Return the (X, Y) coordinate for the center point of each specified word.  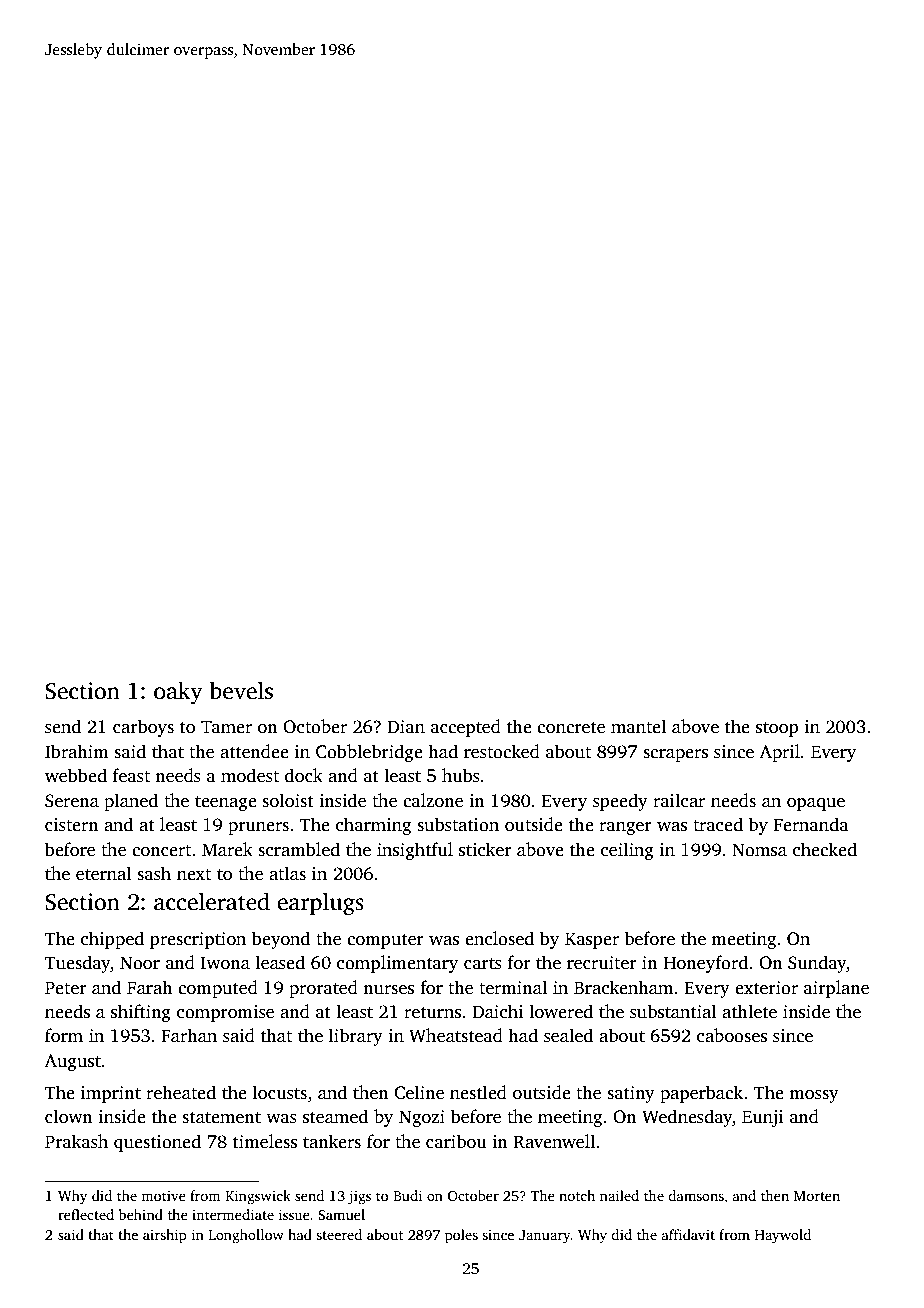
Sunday (817, 964)
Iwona (225, 963)
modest (250, 775)
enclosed (499, 938)
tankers (332, 1141)
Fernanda (811, 824)
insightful (415, 851)
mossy (814, 1096)
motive (163, 1195)
